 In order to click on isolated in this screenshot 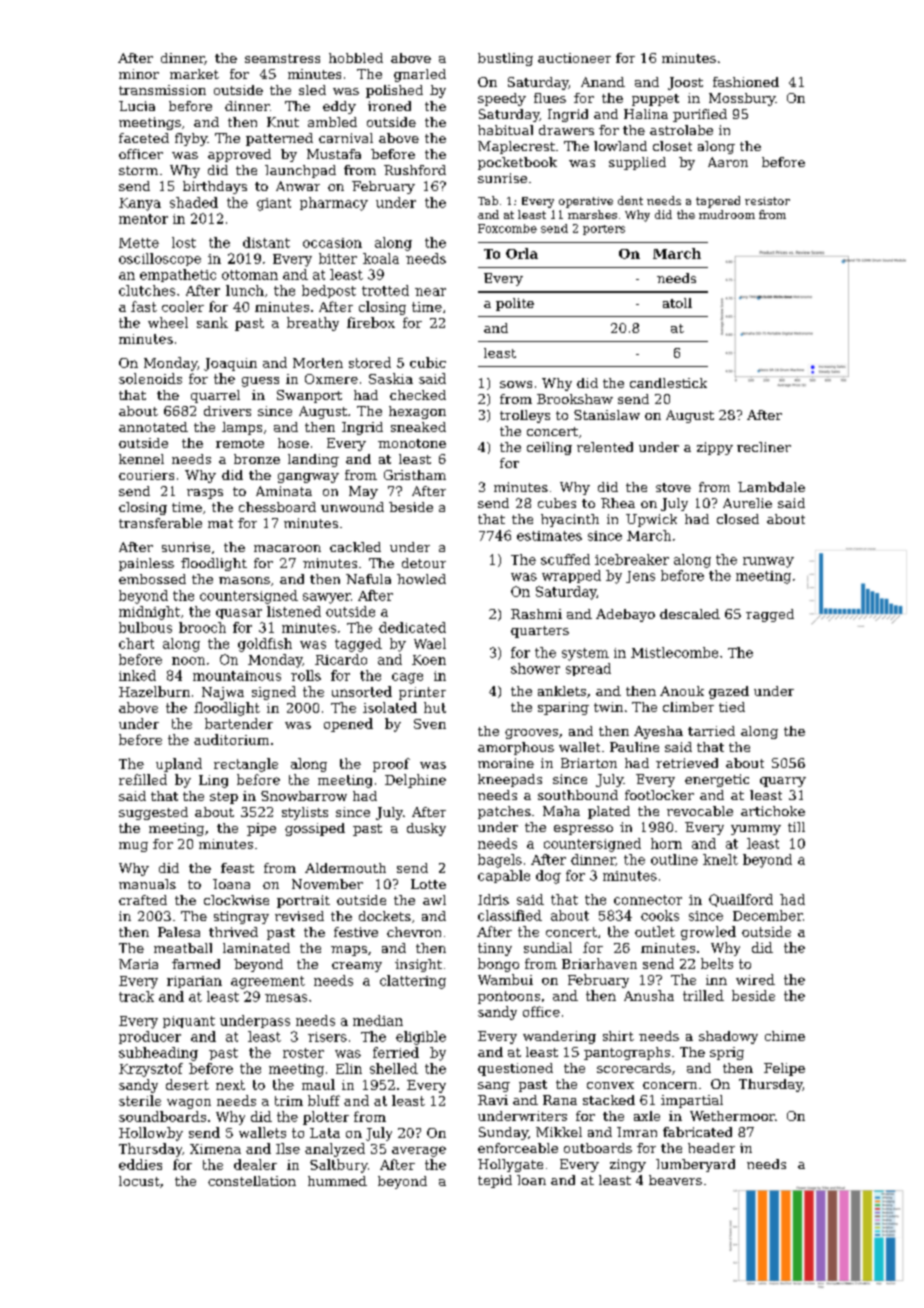, I will do `click(390, 707)`.
